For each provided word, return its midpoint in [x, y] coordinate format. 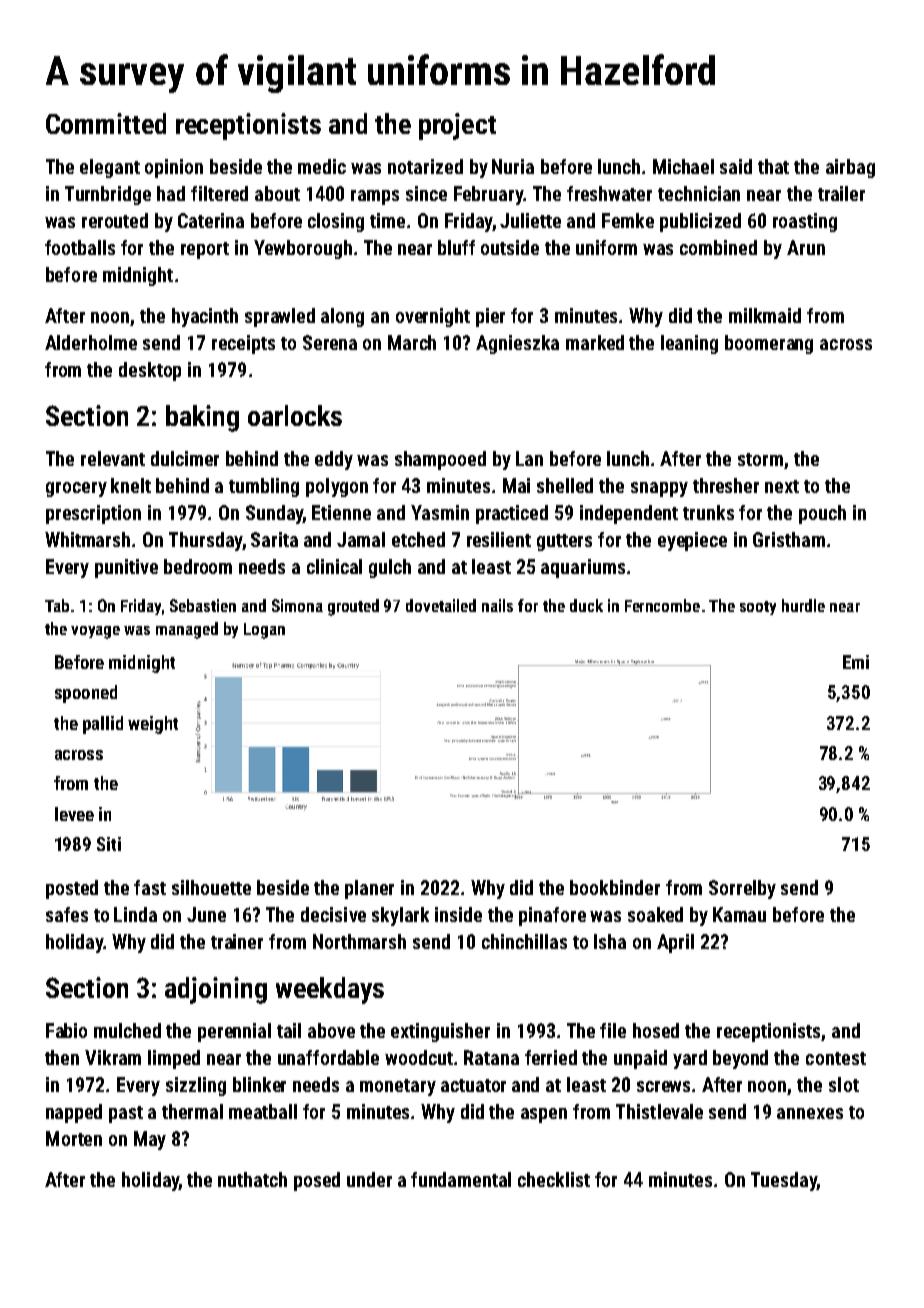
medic [322, 166]
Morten [74, 1138]
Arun [806, 247]
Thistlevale [659, 1111]
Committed [106, 123]
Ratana [491, 1057]
